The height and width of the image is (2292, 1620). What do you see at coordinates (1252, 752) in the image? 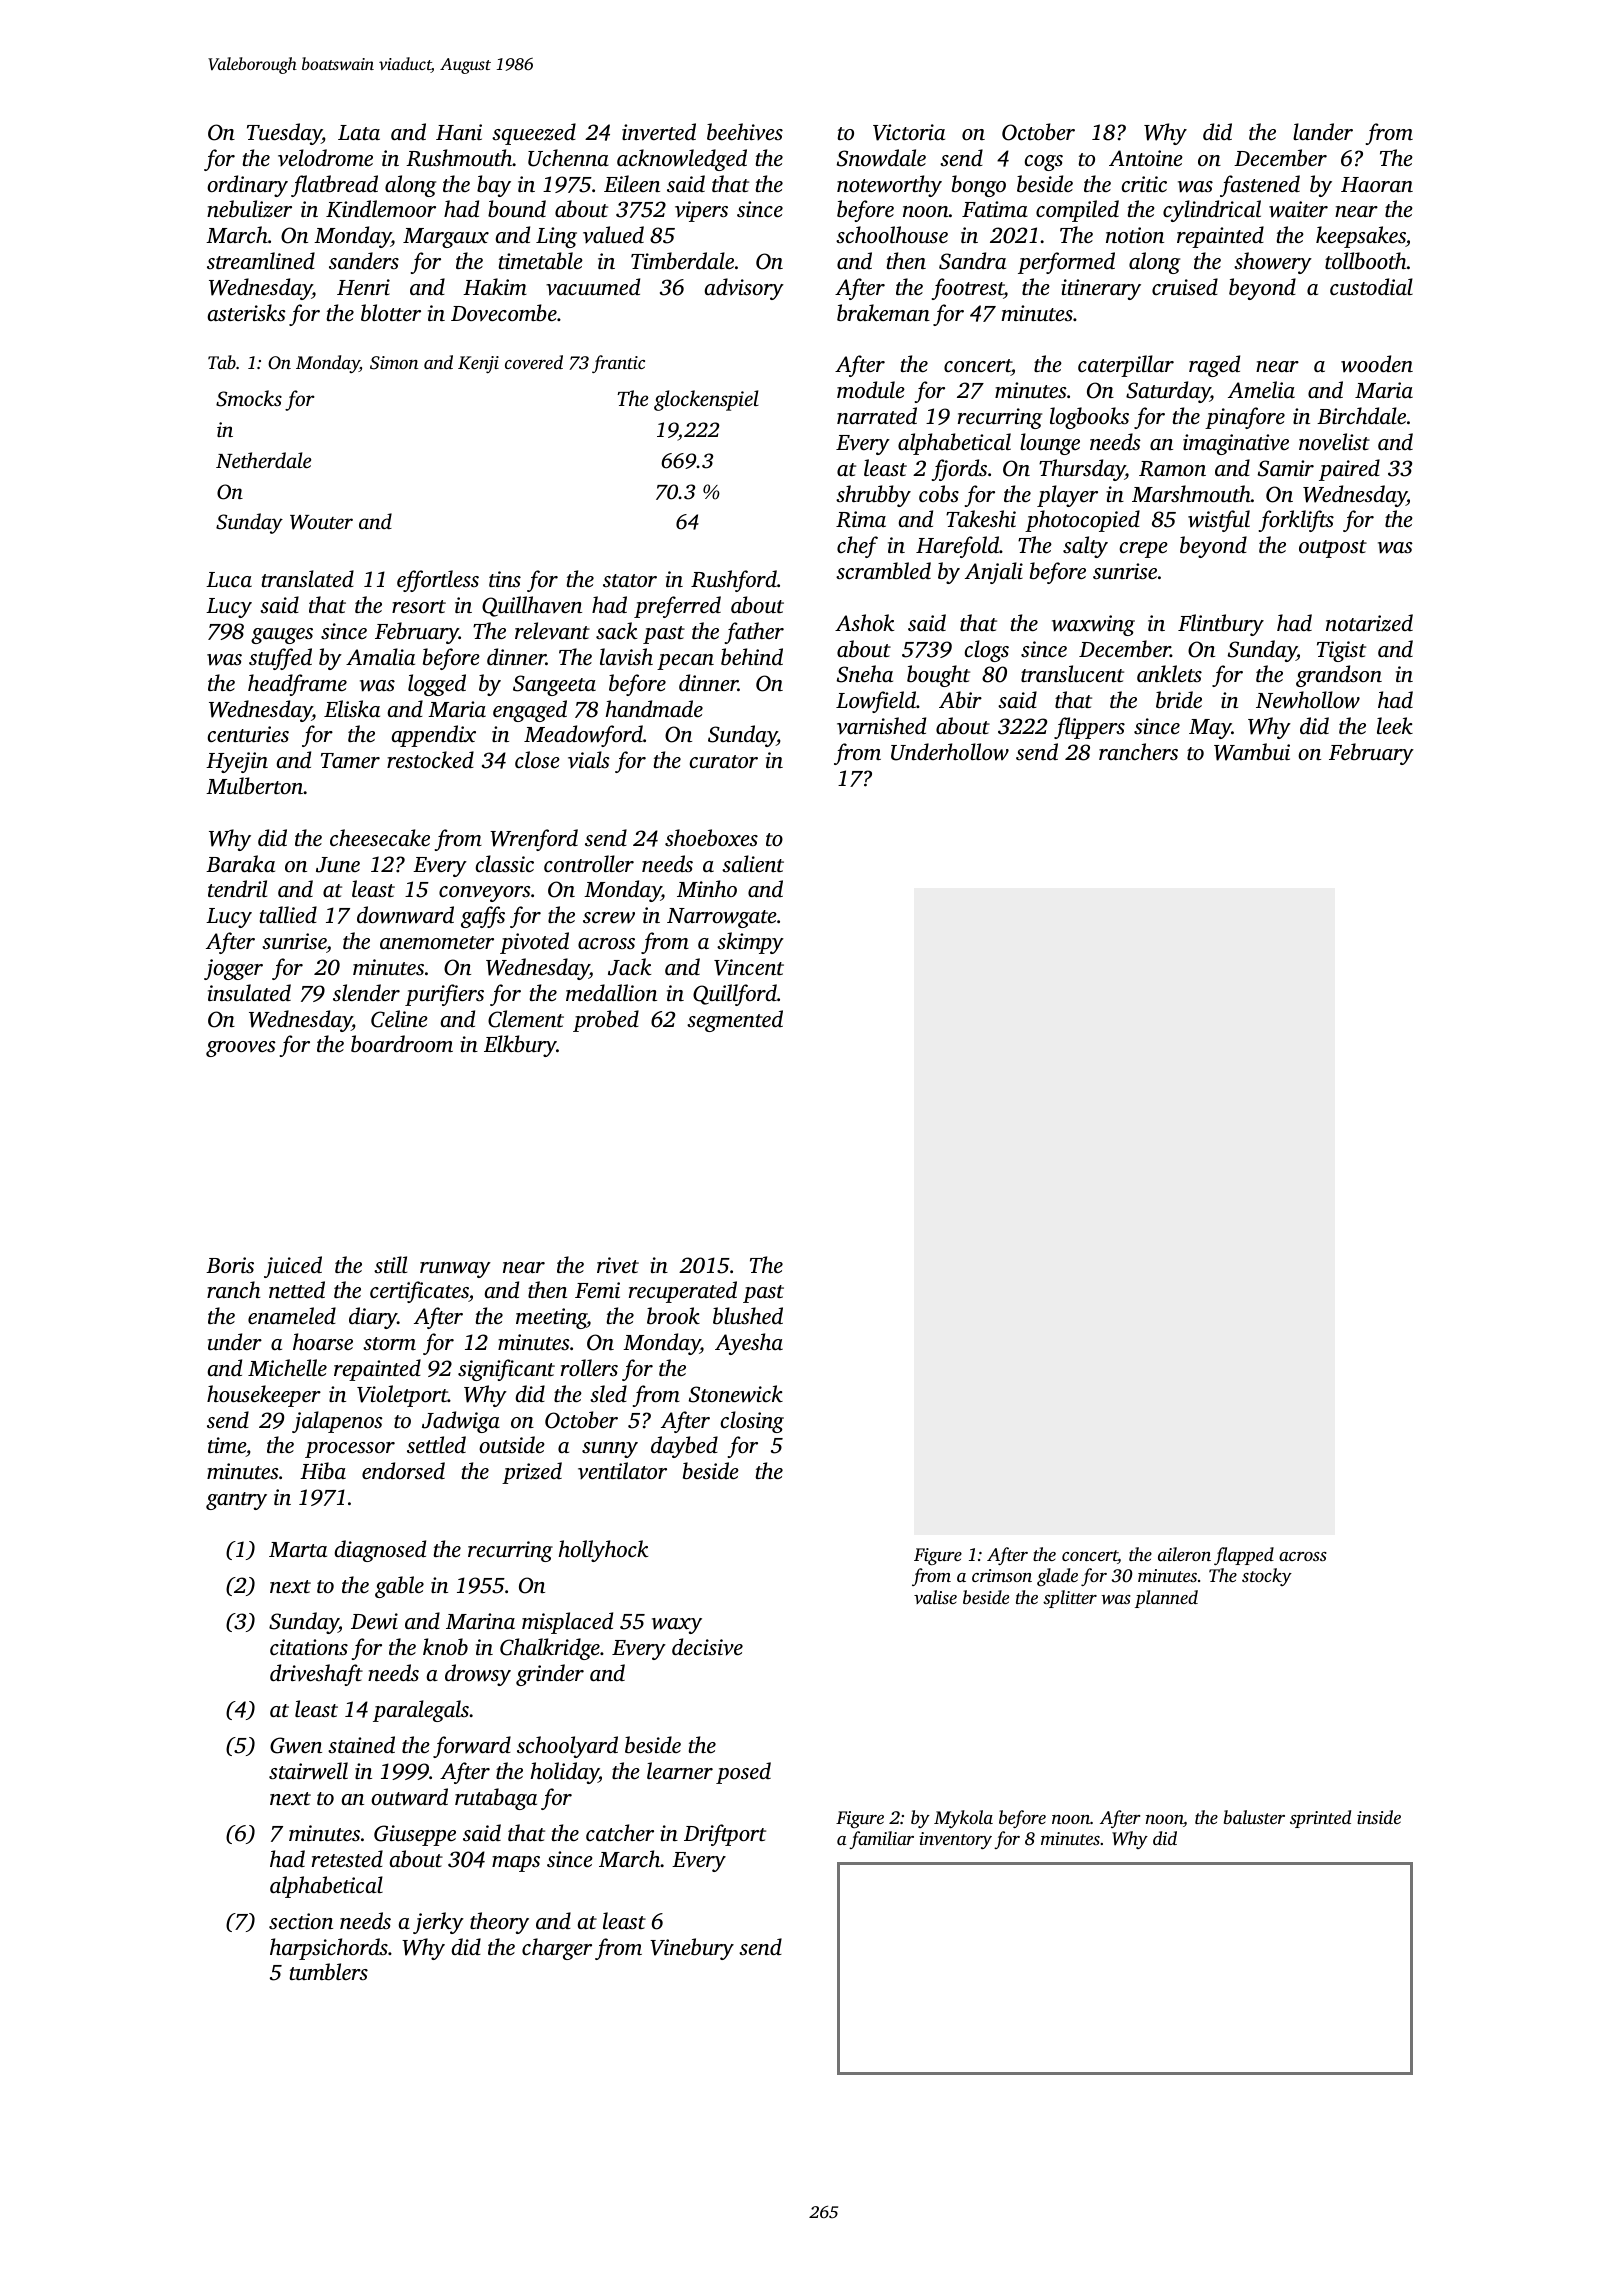
I see `Wambui` at bounding box center [1252, 752].
